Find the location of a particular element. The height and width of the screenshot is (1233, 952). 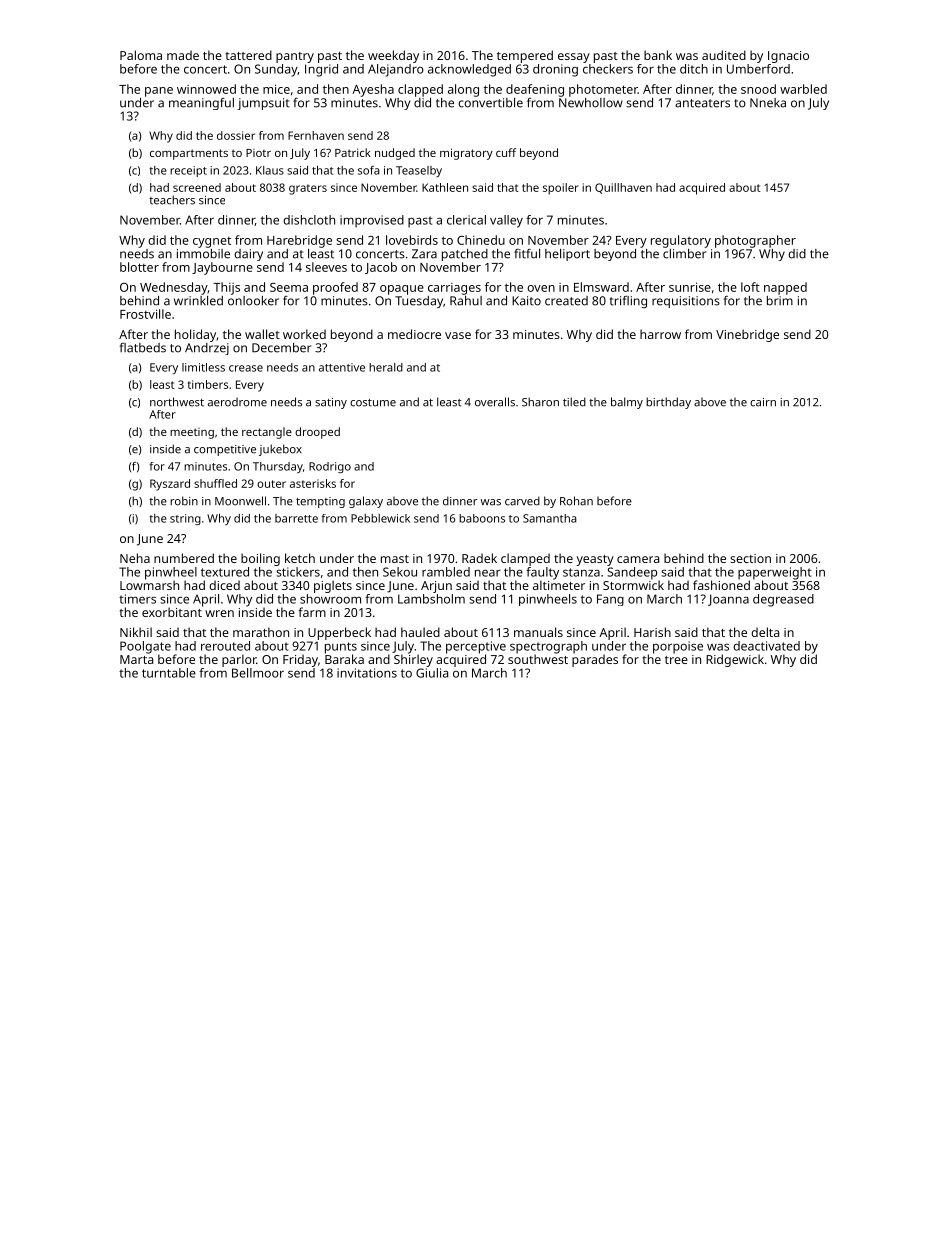

Bellmoor is located at coordinates (258, 673).
